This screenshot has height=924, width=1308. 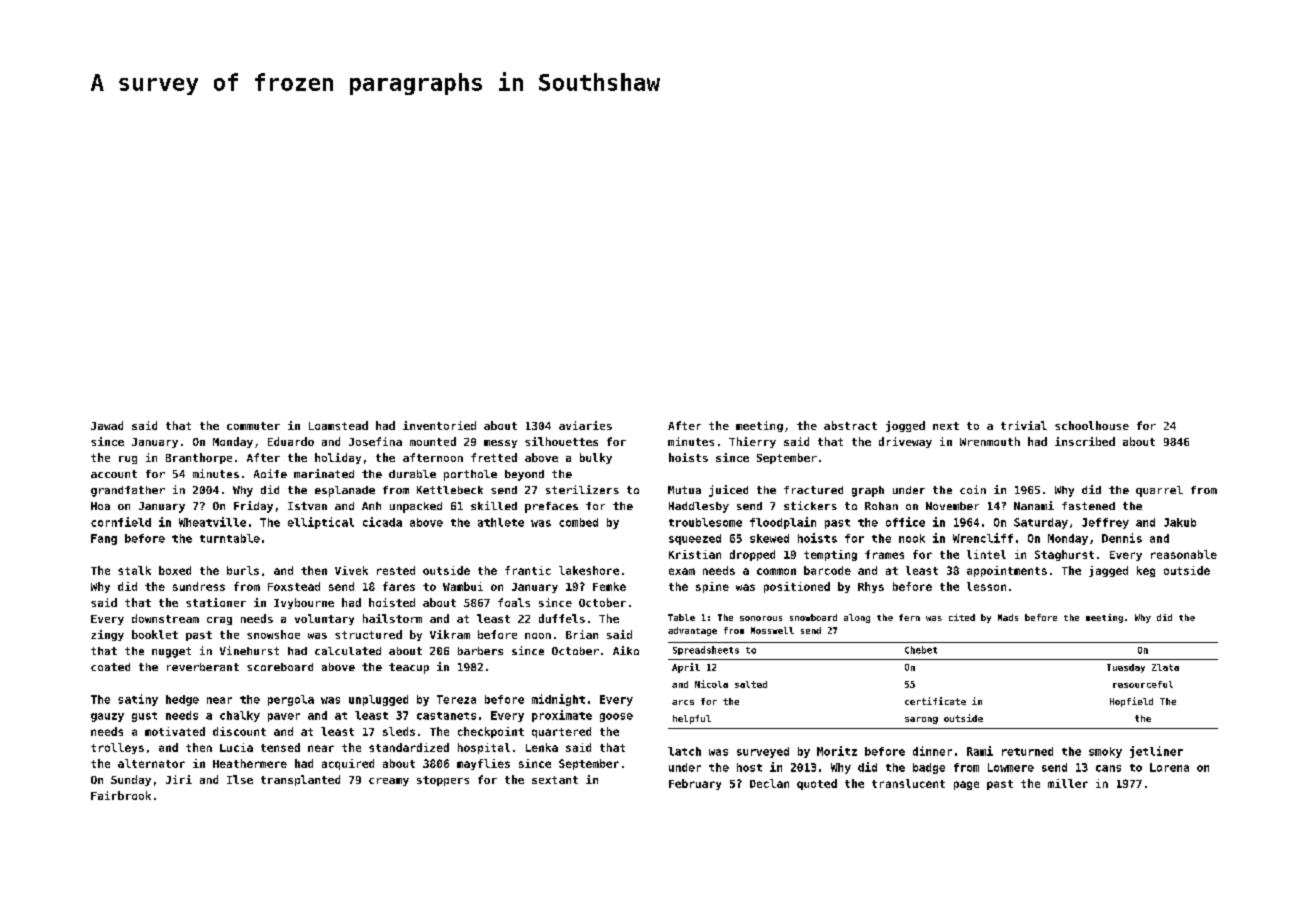 What do you see at coordinates (582, 489) in the screenshot?
I see `sterilizers` at bounding box center [582, 489].
